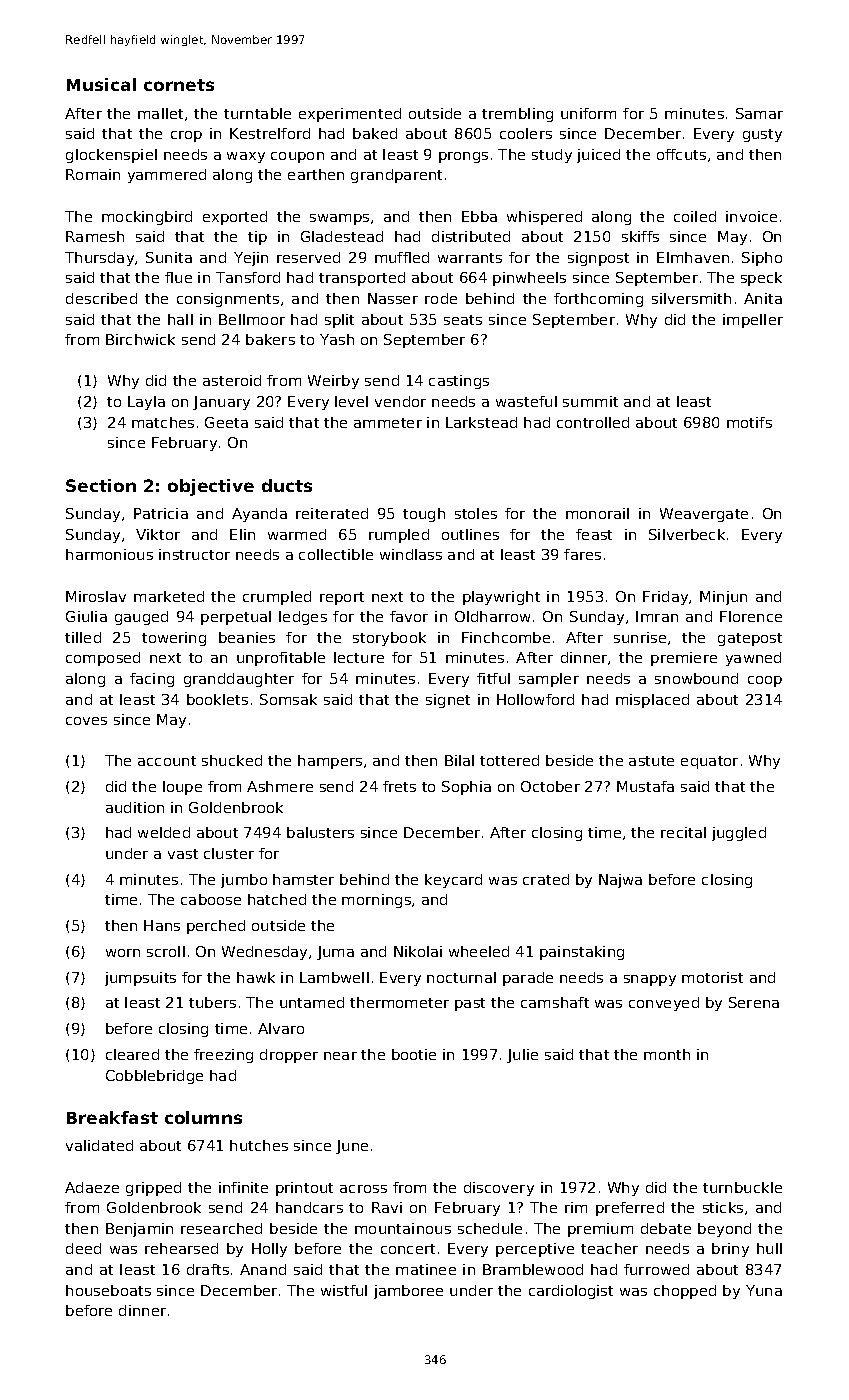  I want to click on Anand, so click(263, 1269).
